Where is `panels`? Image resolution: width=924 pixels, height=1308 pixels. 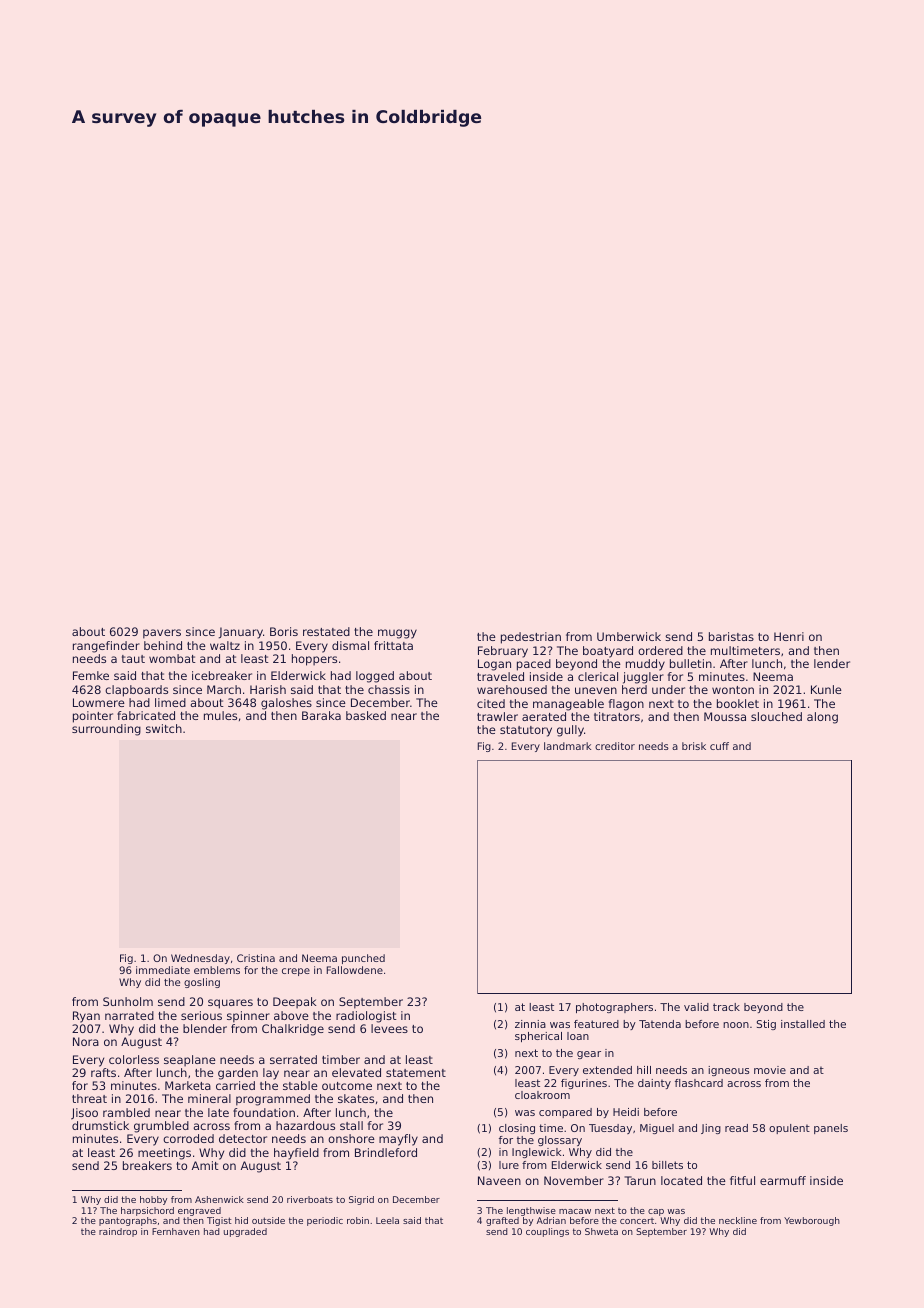 panels is located at coordinates (831, 1129).
